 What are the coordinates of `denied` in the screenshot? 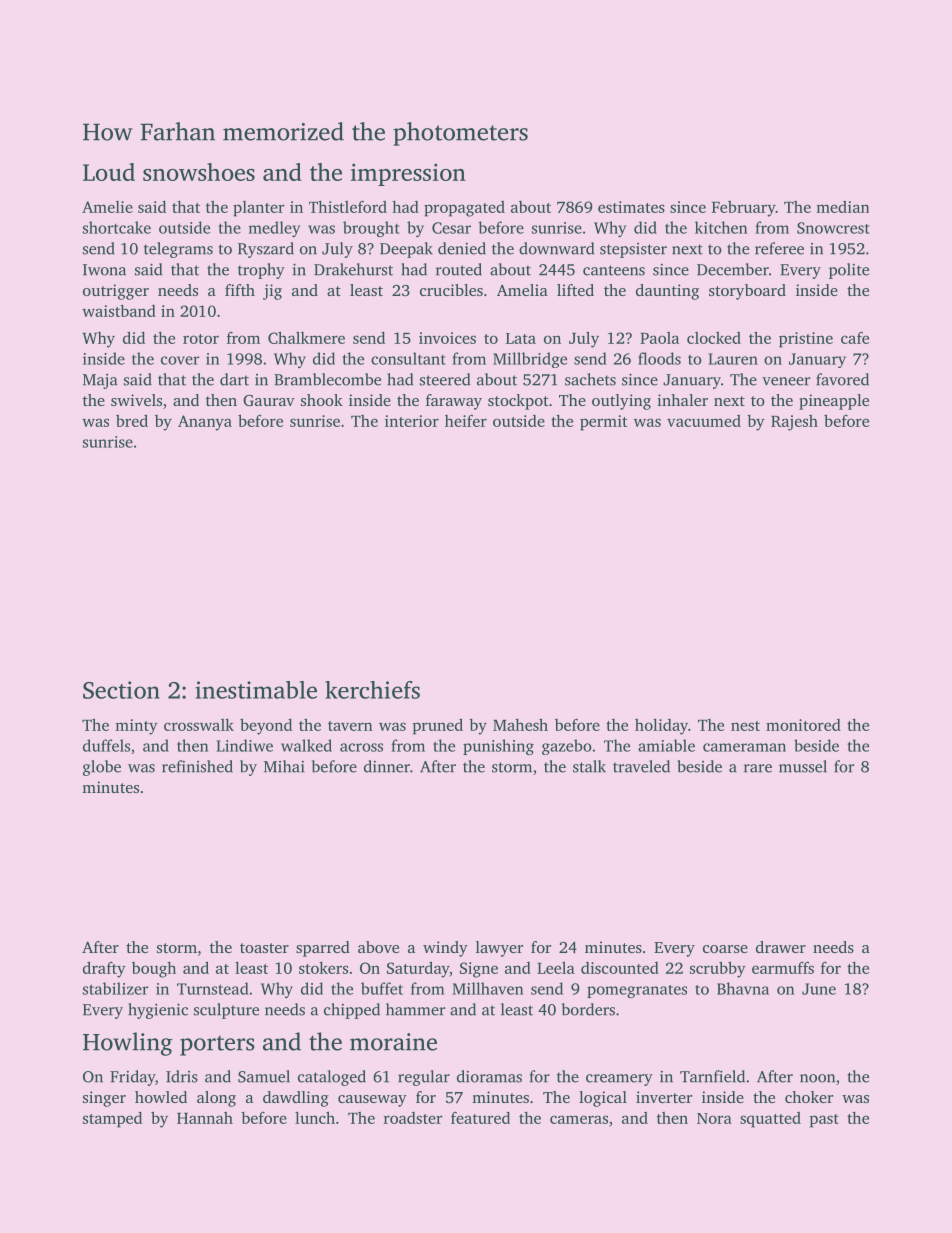 It's located at (462, 248).
